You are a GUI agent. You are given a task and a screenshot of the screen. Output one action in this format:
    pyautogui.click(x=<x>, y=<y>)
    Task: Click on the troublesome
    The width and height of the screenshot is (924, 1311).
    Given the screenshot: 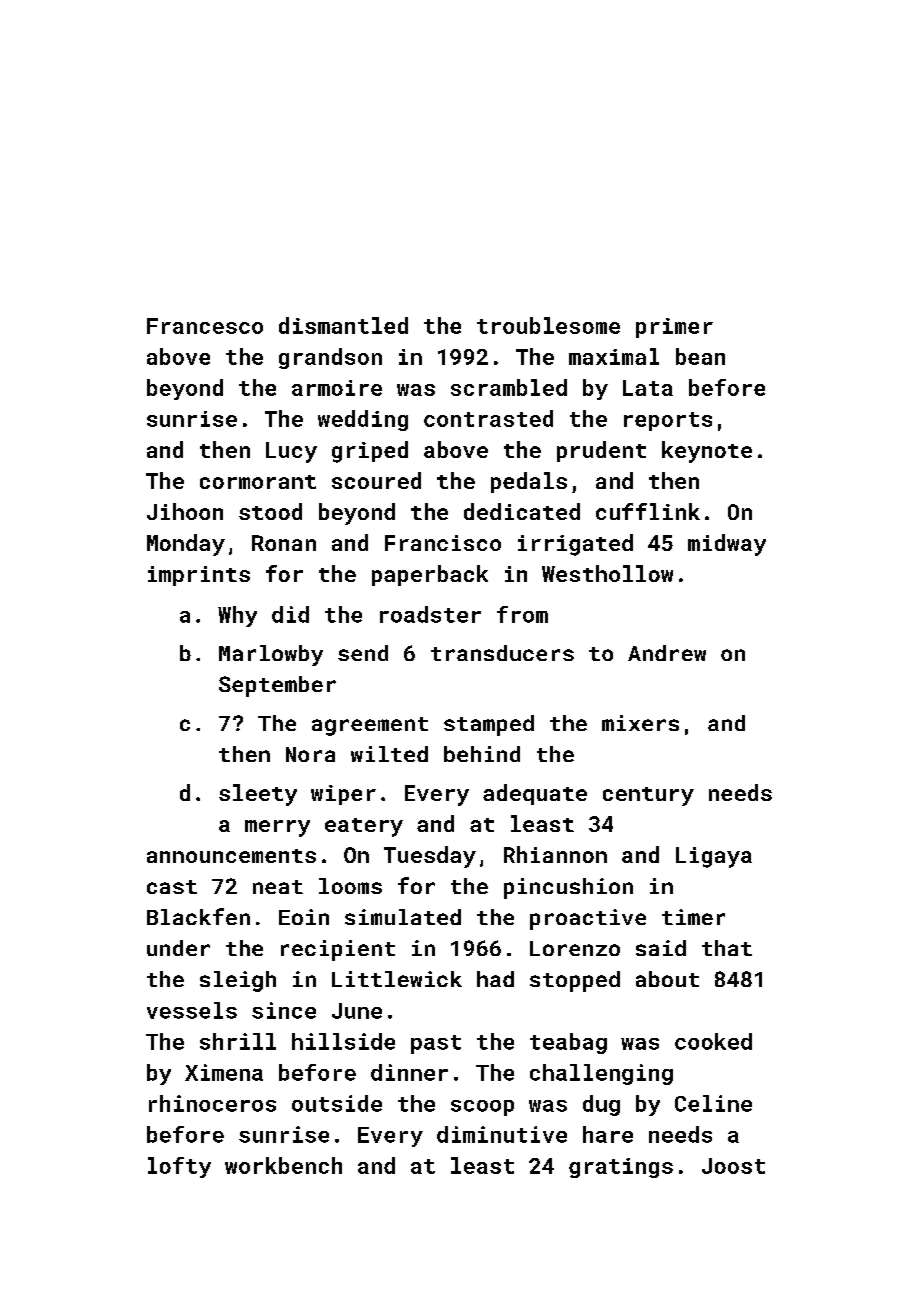 What is the action you would take?
    pyautogui.click(x=548, y=325)
